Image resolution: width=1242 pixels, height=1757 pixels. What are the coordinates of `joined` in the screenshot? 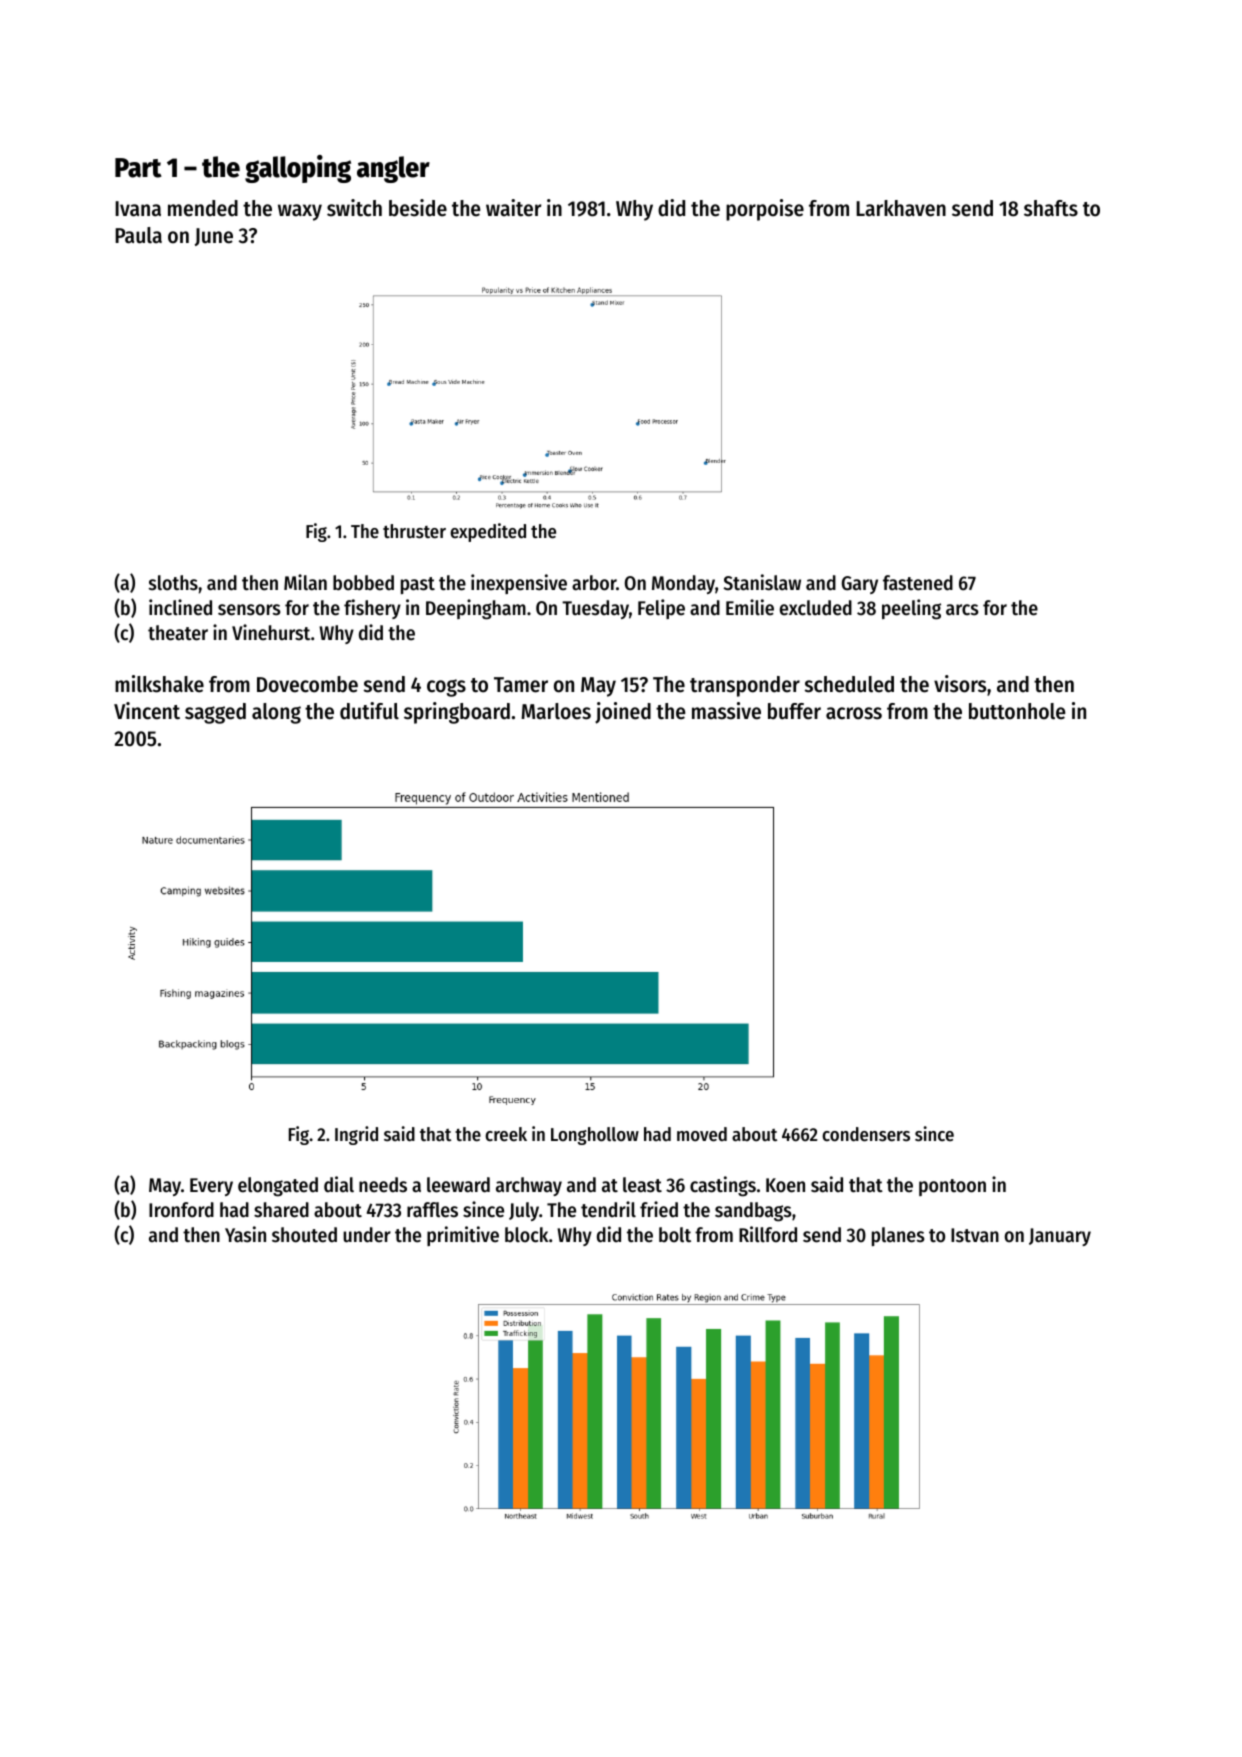 It's located at (623, 713).
